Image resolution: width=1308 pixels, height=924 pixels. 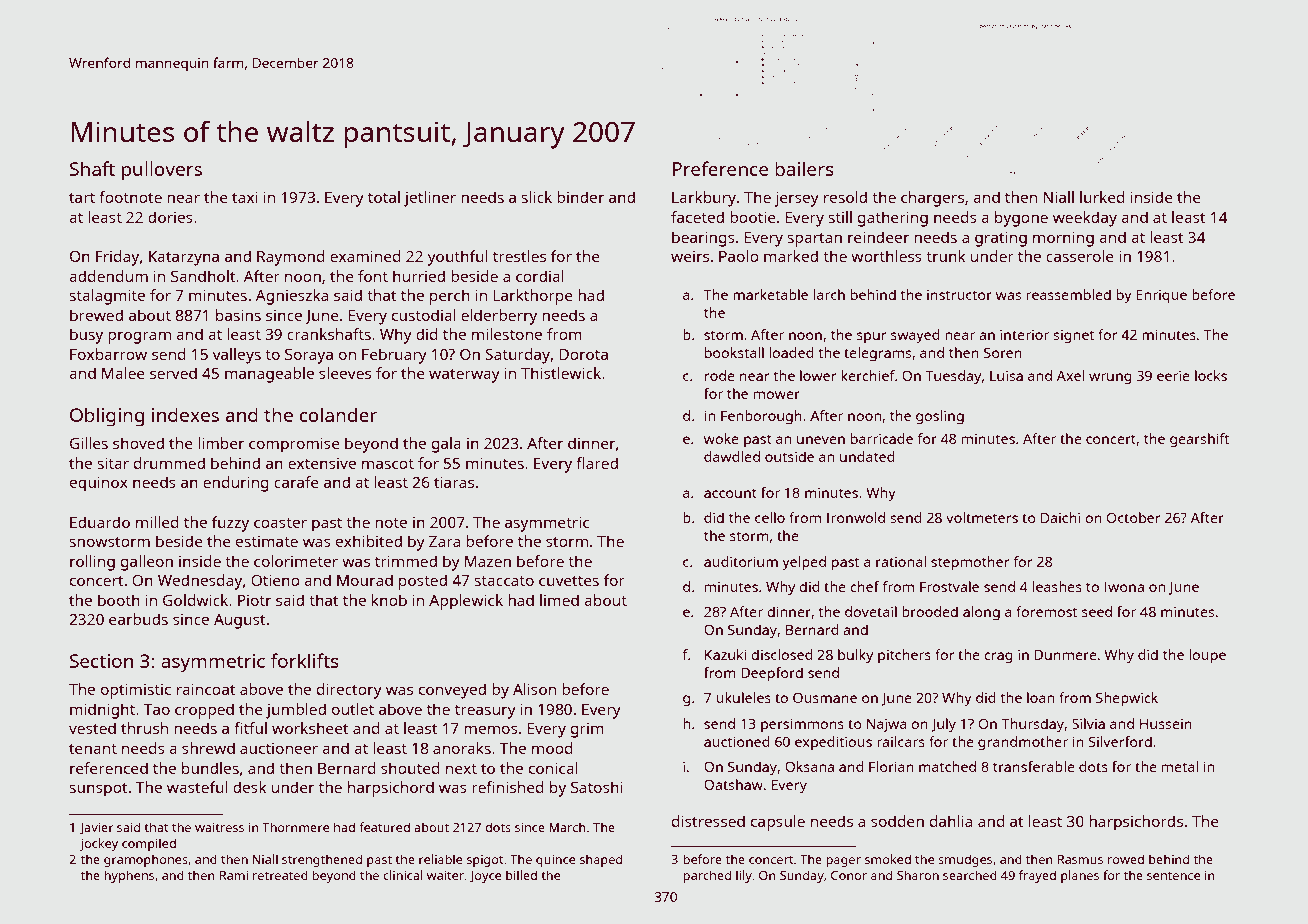 I want to click on marketable, so click(x=770, y=294).
